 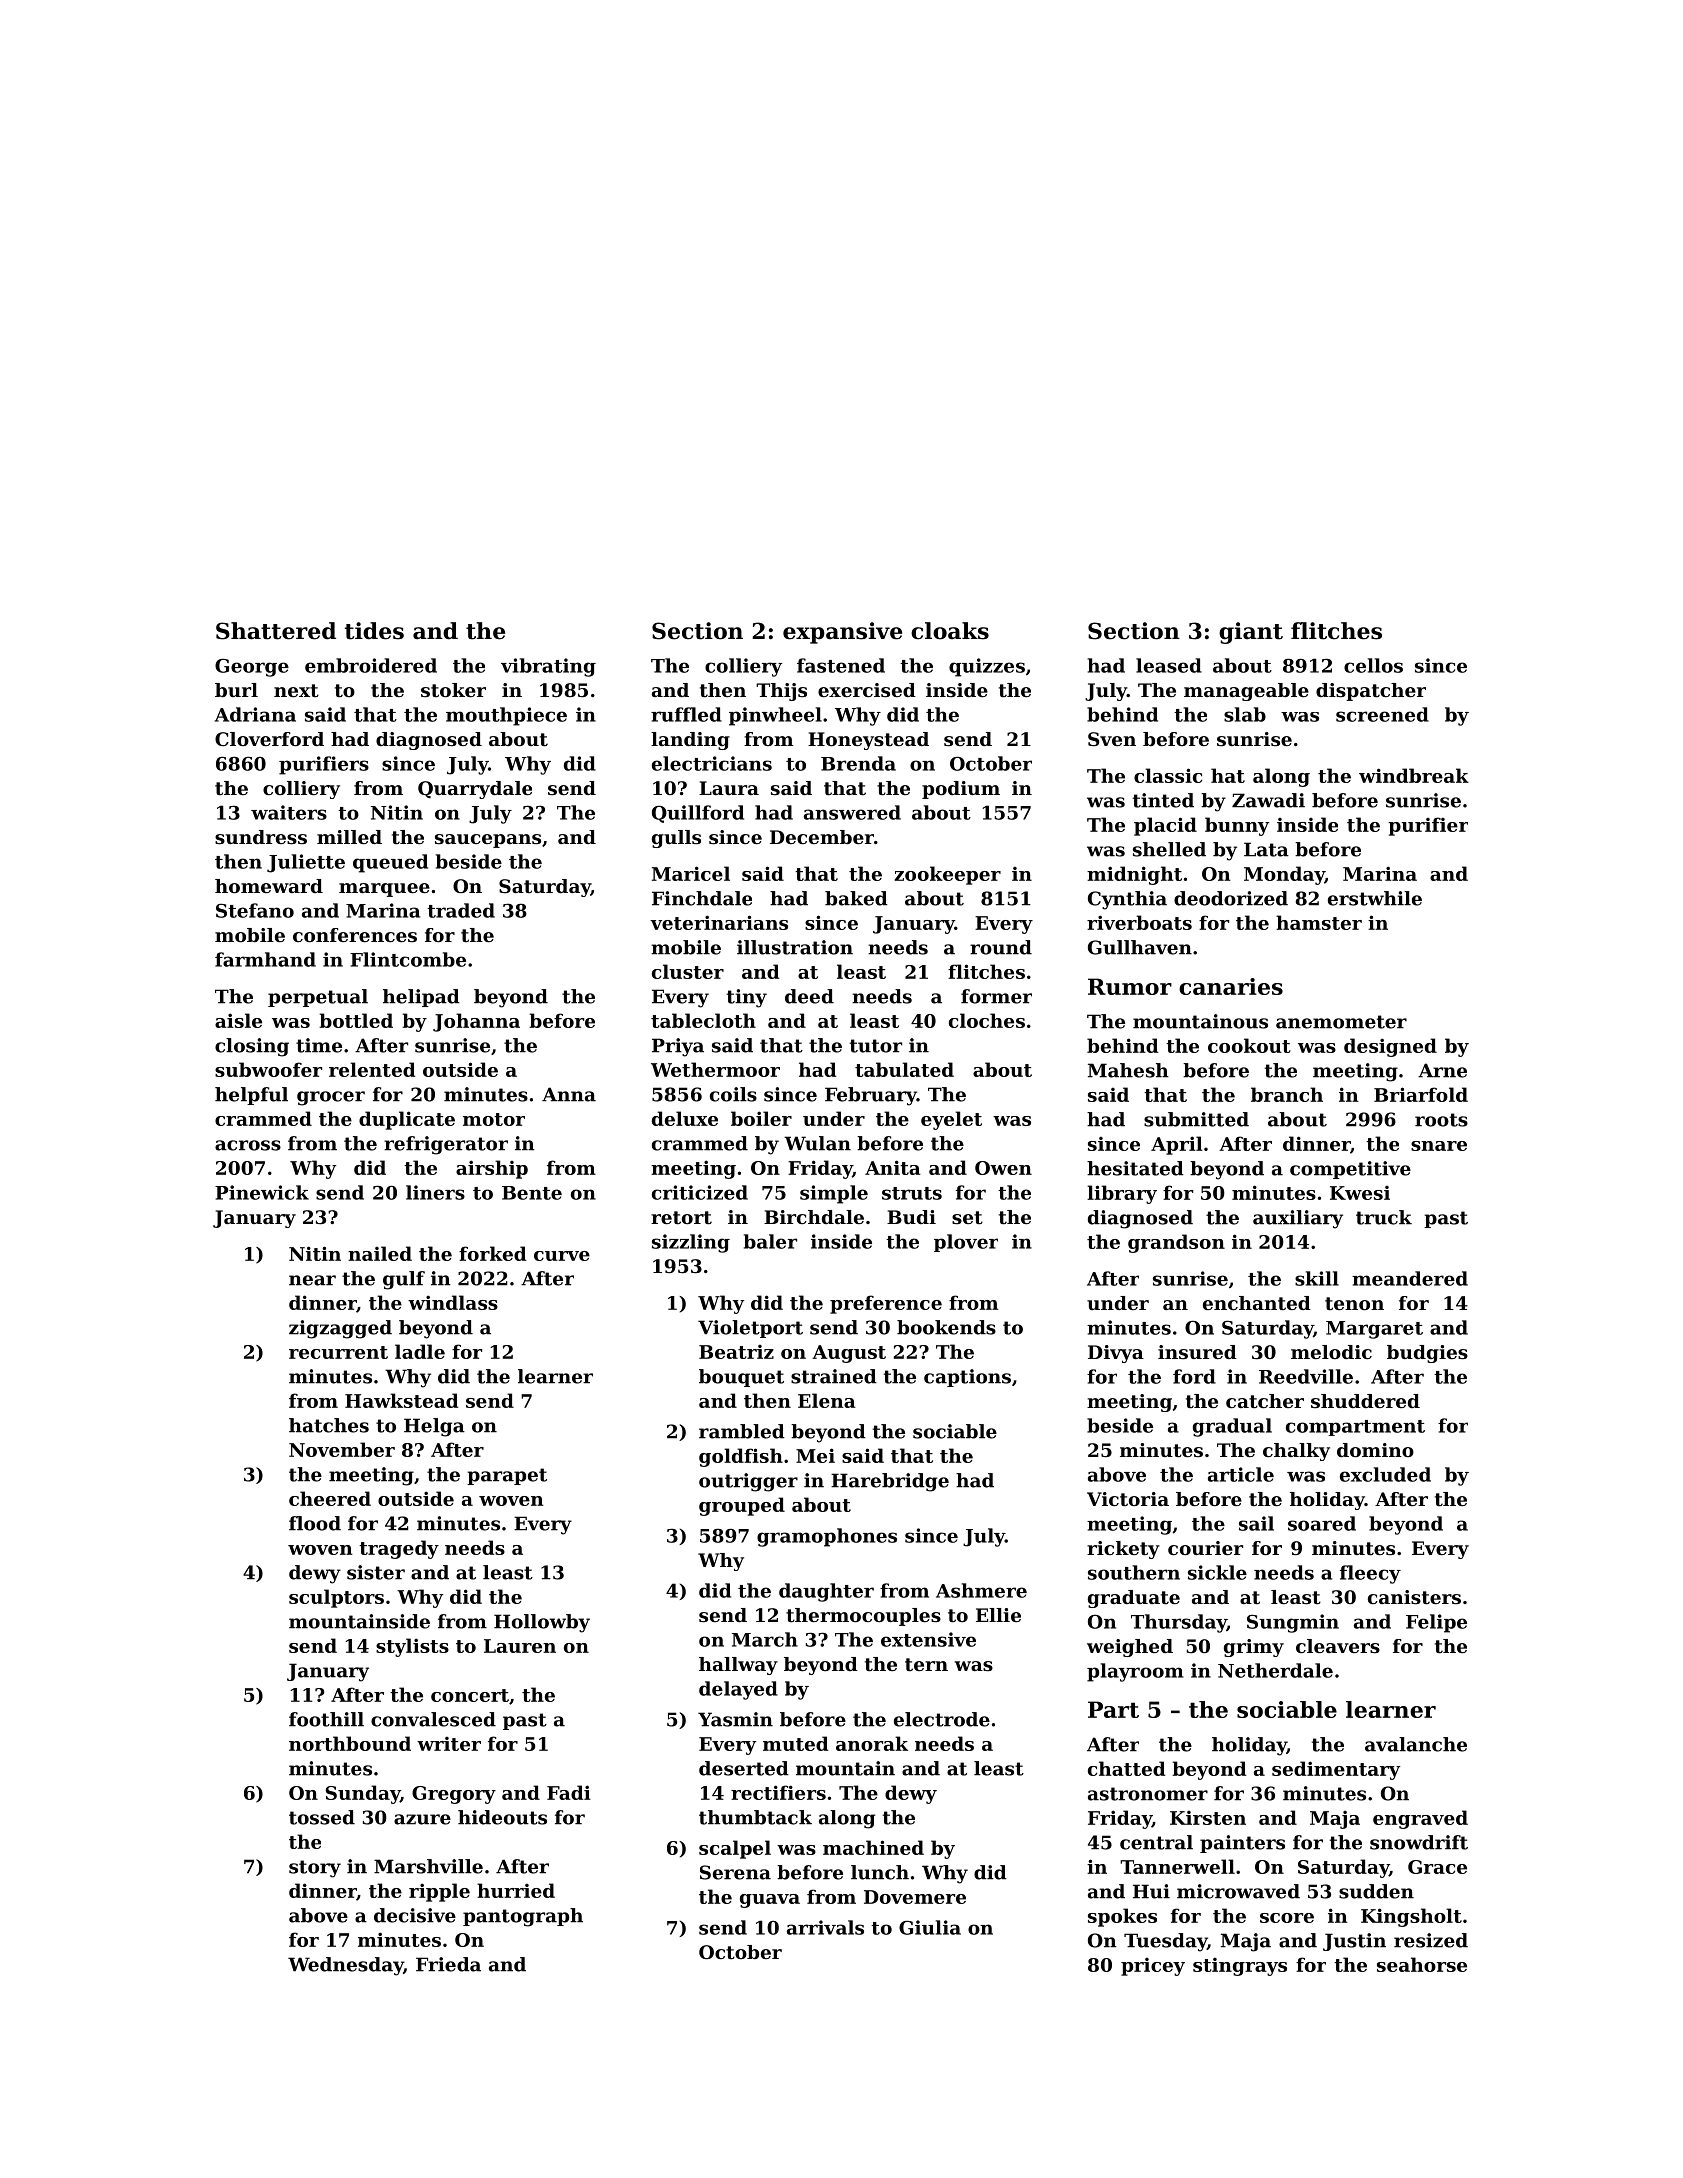 I want to click on giant, so click(x=1251, y=633).
